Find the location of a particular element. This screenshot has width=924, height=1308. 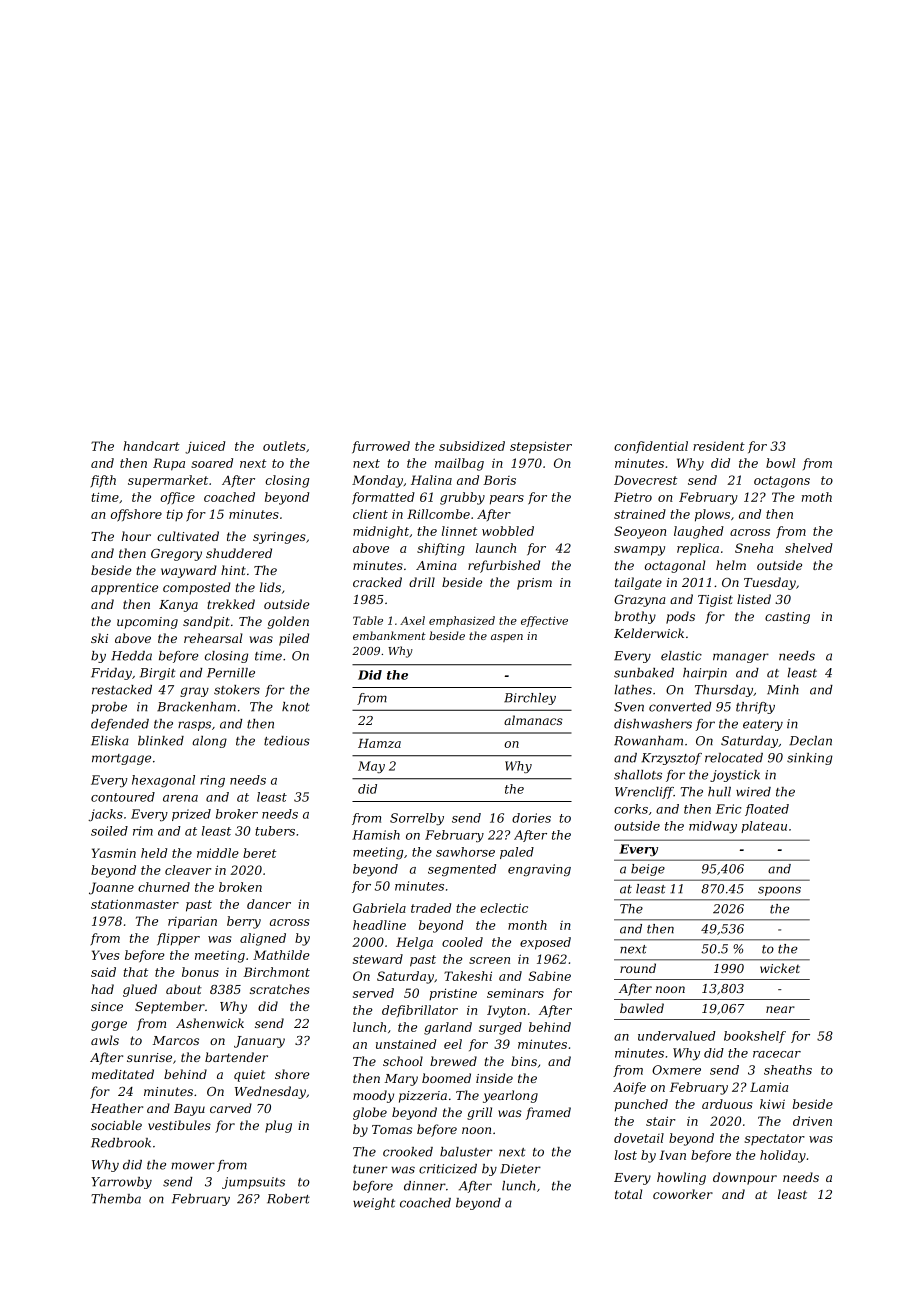

Robert is located at coordinates (288, 1199).
